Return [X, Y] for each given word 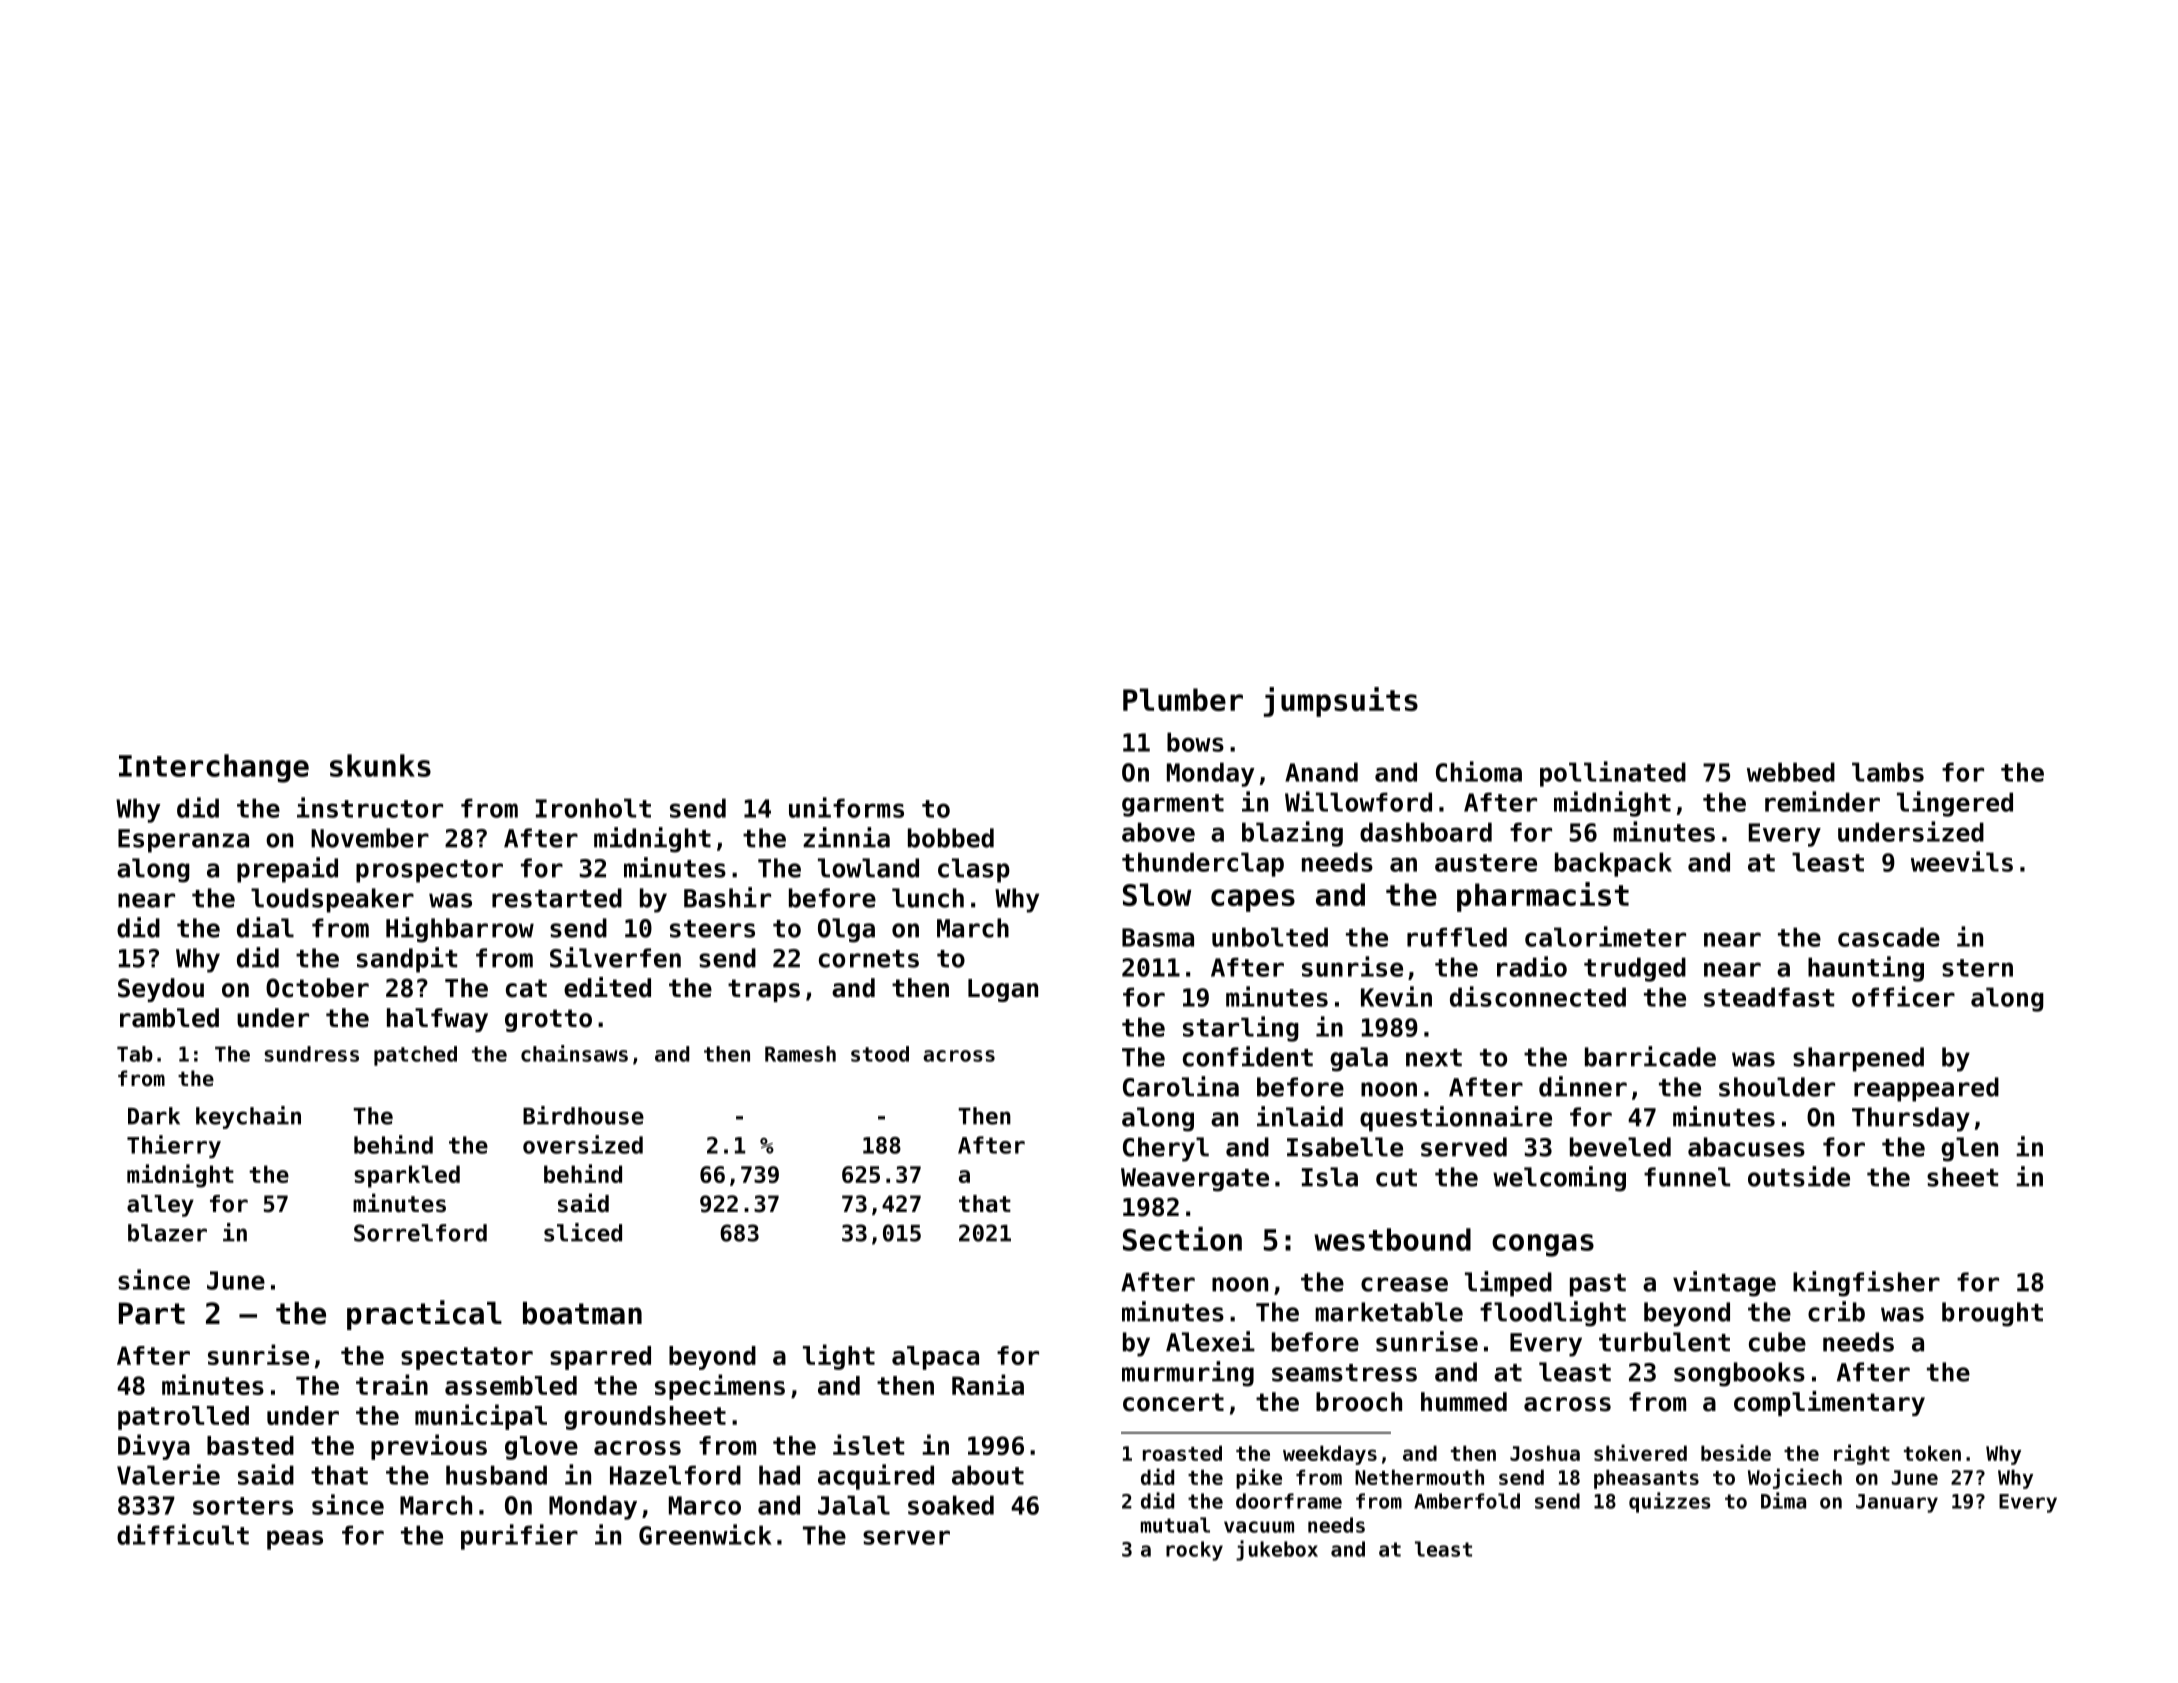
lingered [1955, 804]
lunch [928, 898]
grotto [548, 1020]
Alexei [1210, 1341]
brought [1992, 1314]
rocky [1194, 1551]
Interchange [214, 768]
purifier [519, 1537]
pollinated [1613, 774]
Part [152, 1313]
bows [1195, 742]
